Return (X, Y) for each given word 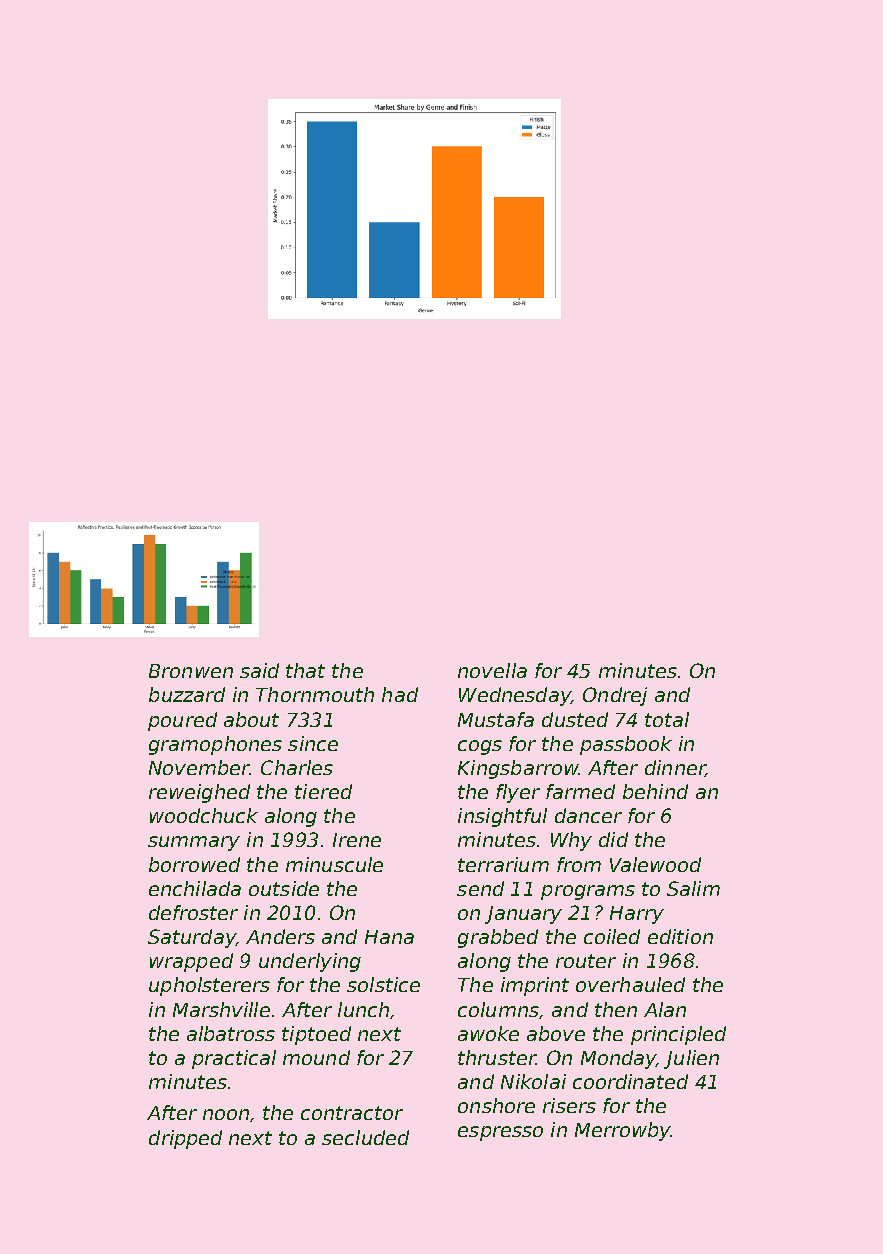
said (259, 670)
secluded (365, 1137)
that (305, 670)
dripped (185, 1139)
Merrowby (622, 1131)
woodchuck (204, 815)
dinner (675, 768)
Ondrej (615, 696)
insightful (502, 817)
